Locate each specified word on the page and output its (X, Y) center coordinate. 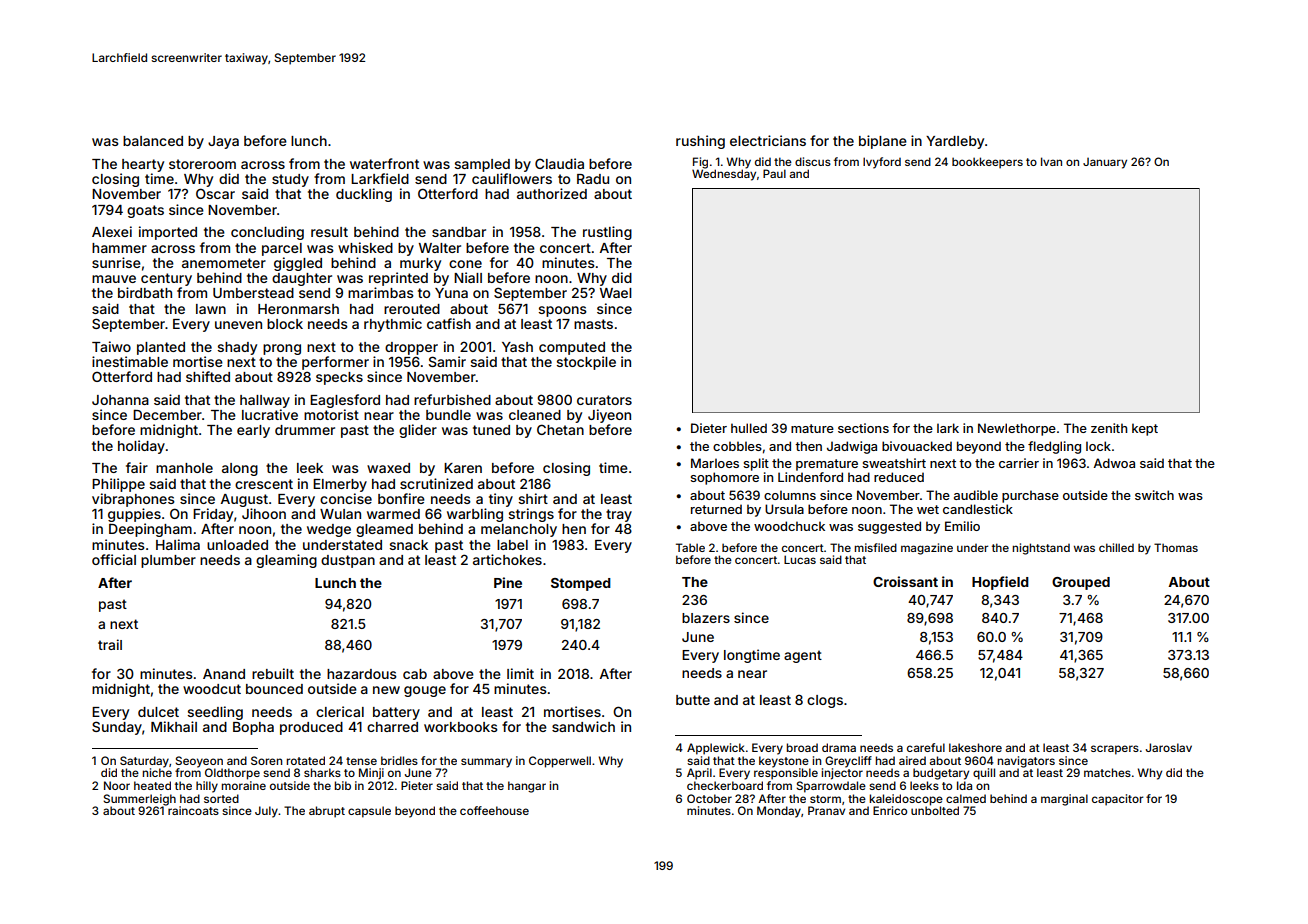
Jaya (223, 142)
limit (520, 673)
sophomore (724, 478)
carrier (1019, 463)
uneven (238, 325)
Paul (774, 173)
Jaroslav (1169, 747)
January (1105, 163)
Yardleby (955, 142)
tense (361, 761)
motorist (331, 414)
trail (110, 644)
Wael (616, 293)
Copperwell (560, 762)
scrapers (1115, 750)
